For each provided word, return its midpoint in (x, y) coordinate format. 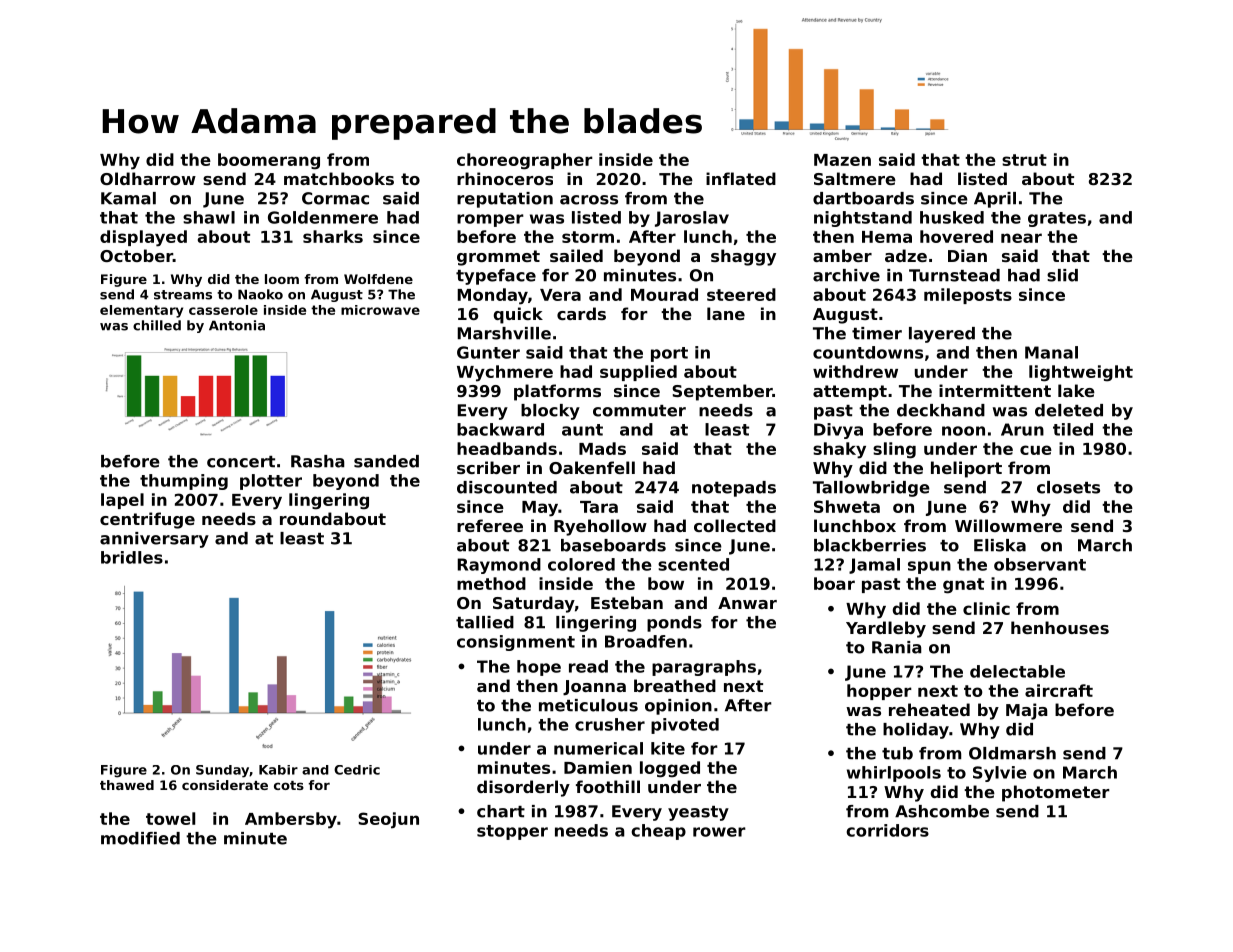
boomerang (269, 161)
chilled (157, 325)
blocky (550, 412)
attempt (850, 393)
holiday (916, 731)
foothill (608, 786)
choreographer (525, 161)
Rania (897, 647)
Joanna (594, 687)
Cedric (357, 770)
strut (1024, 160)
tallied (485, 622)
